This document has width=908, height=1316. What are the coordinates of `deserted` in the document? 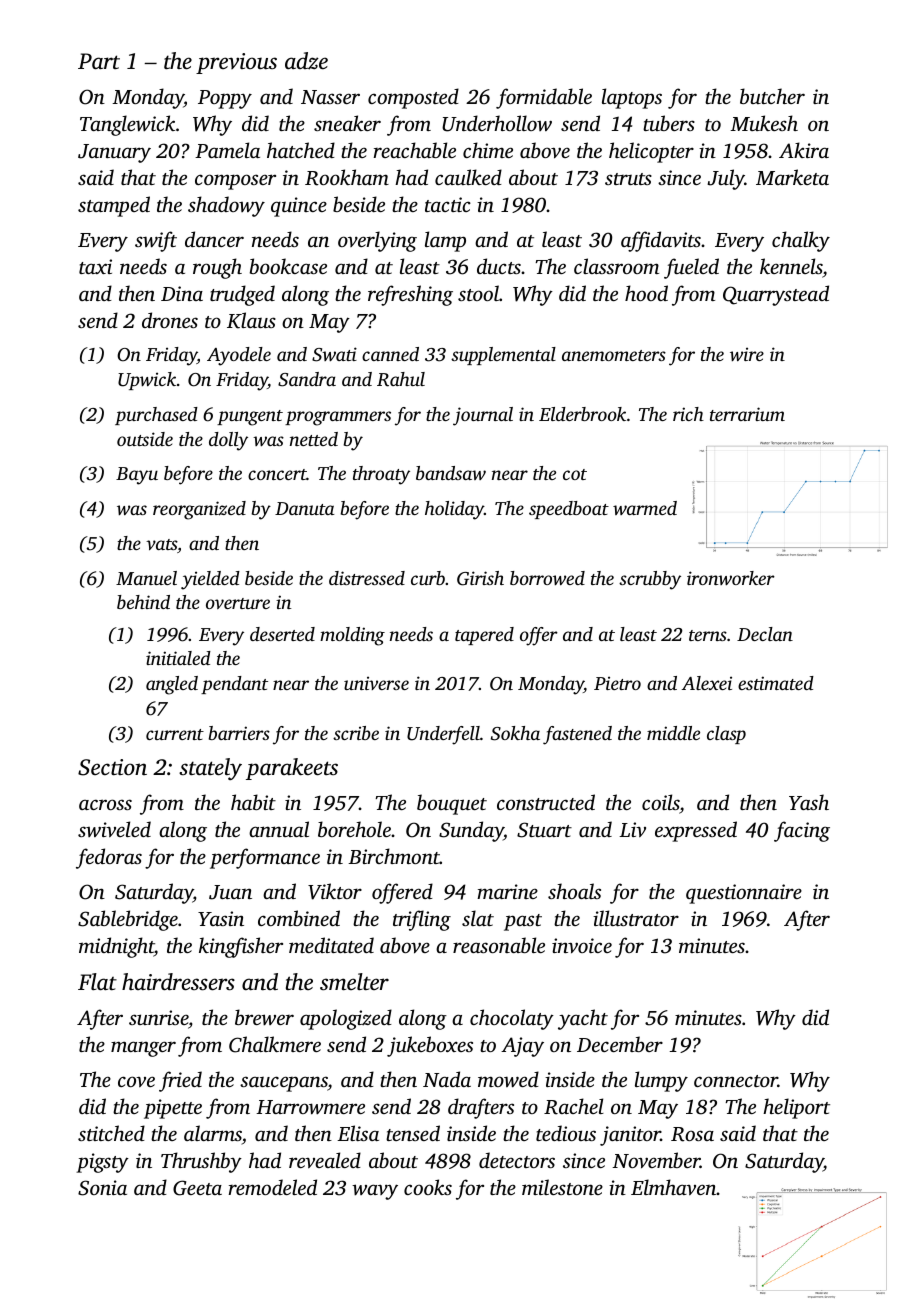 It's located at (282, 634).
